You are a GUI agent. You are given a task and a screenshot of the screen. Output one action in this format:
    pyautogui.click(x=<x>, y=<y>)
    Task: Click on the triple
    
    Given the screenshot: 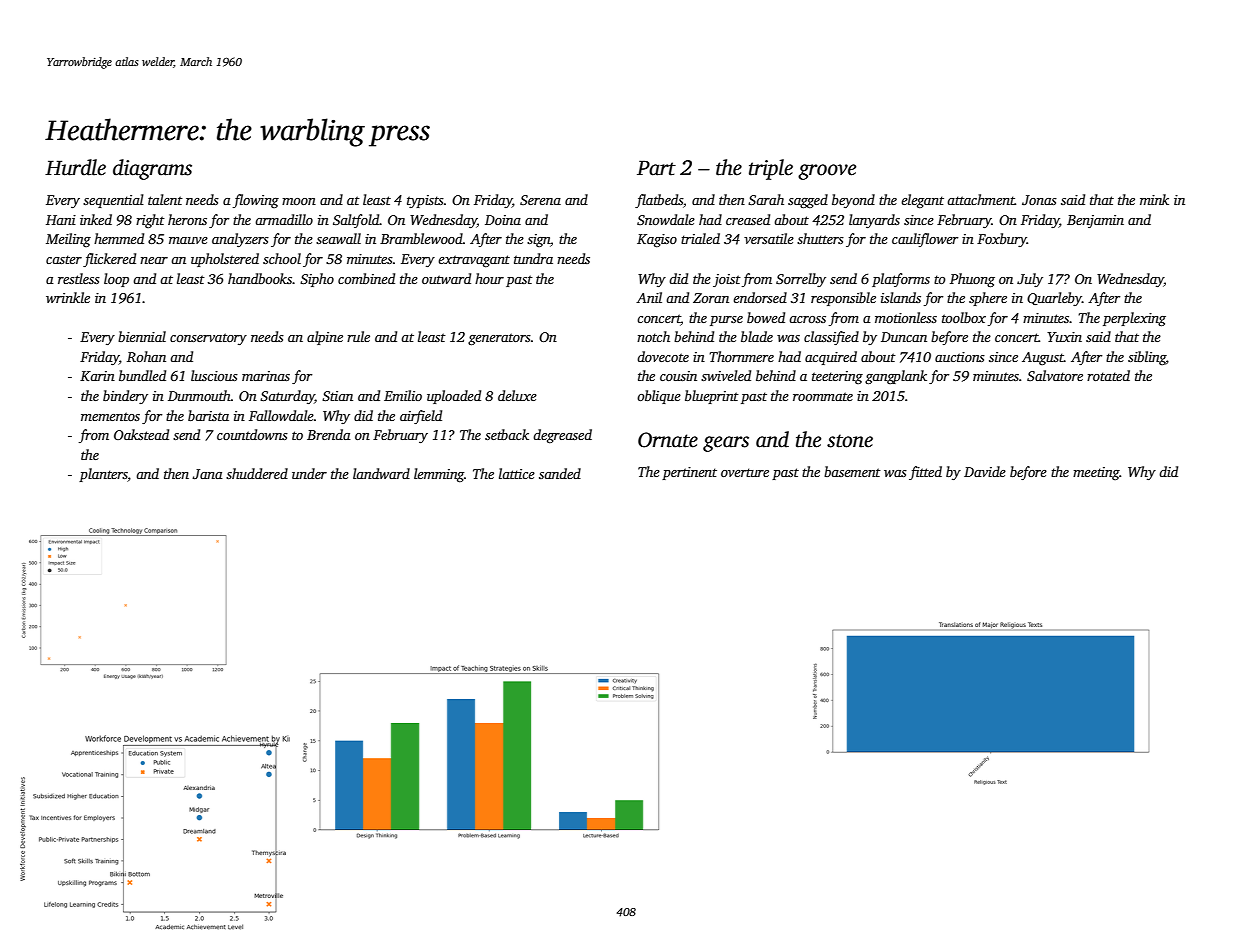 What is the action you would take?
    pyautogui.click(x=771, y=169)
